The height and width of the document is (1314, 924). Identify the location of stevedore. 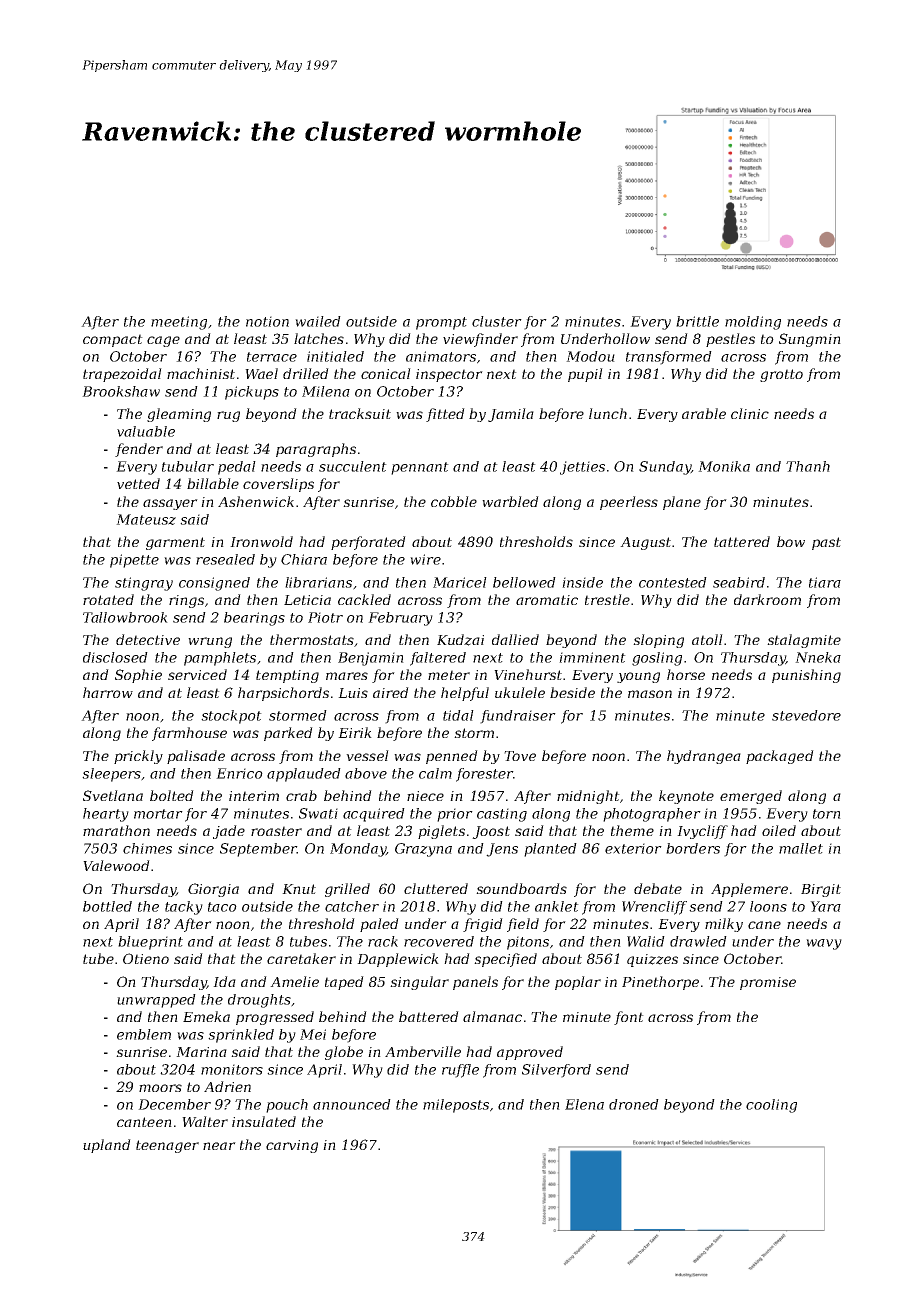
(806, 715).
